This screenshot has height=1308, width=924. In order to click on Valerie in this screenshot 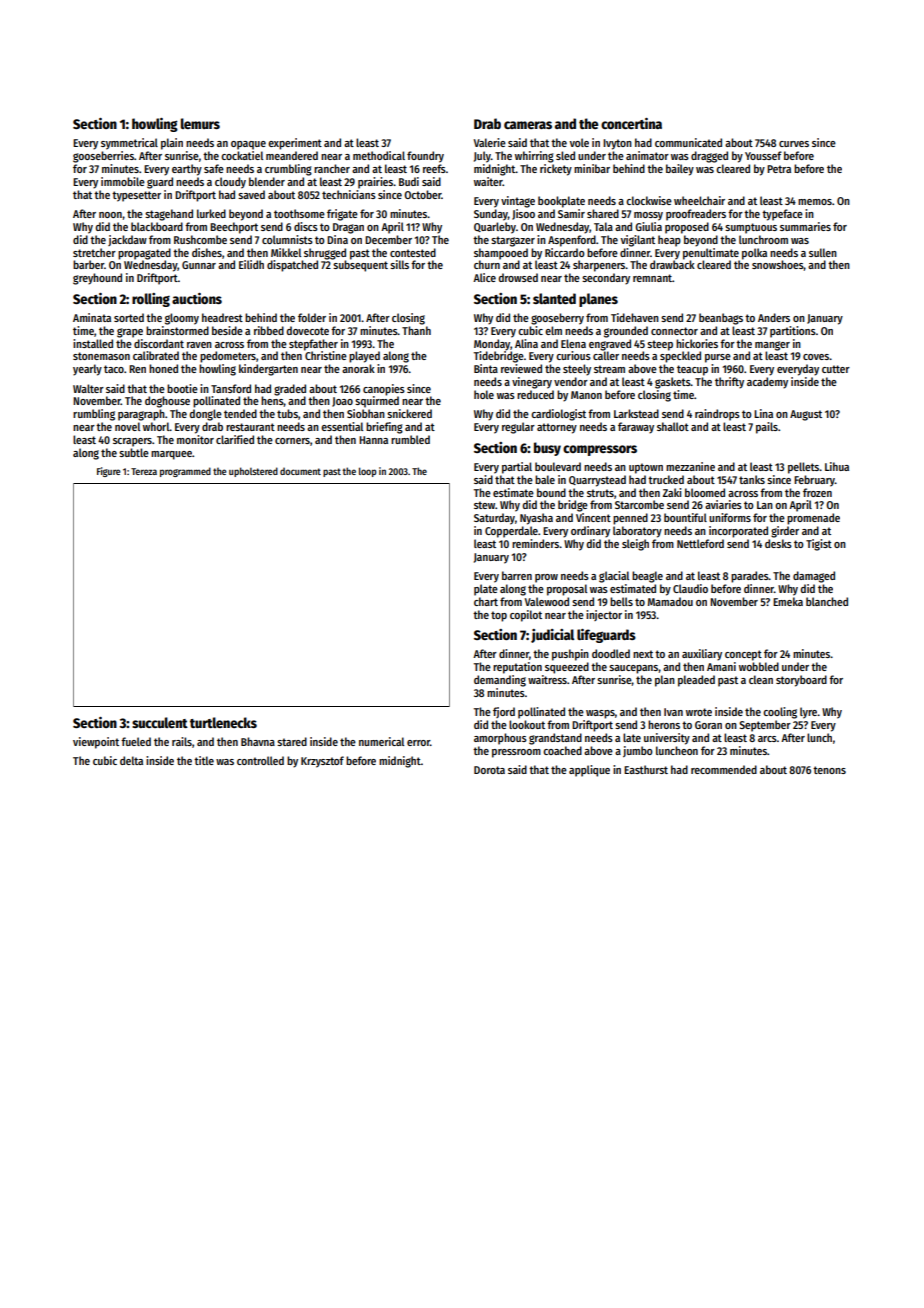, I will do `click(490, 142)`.
